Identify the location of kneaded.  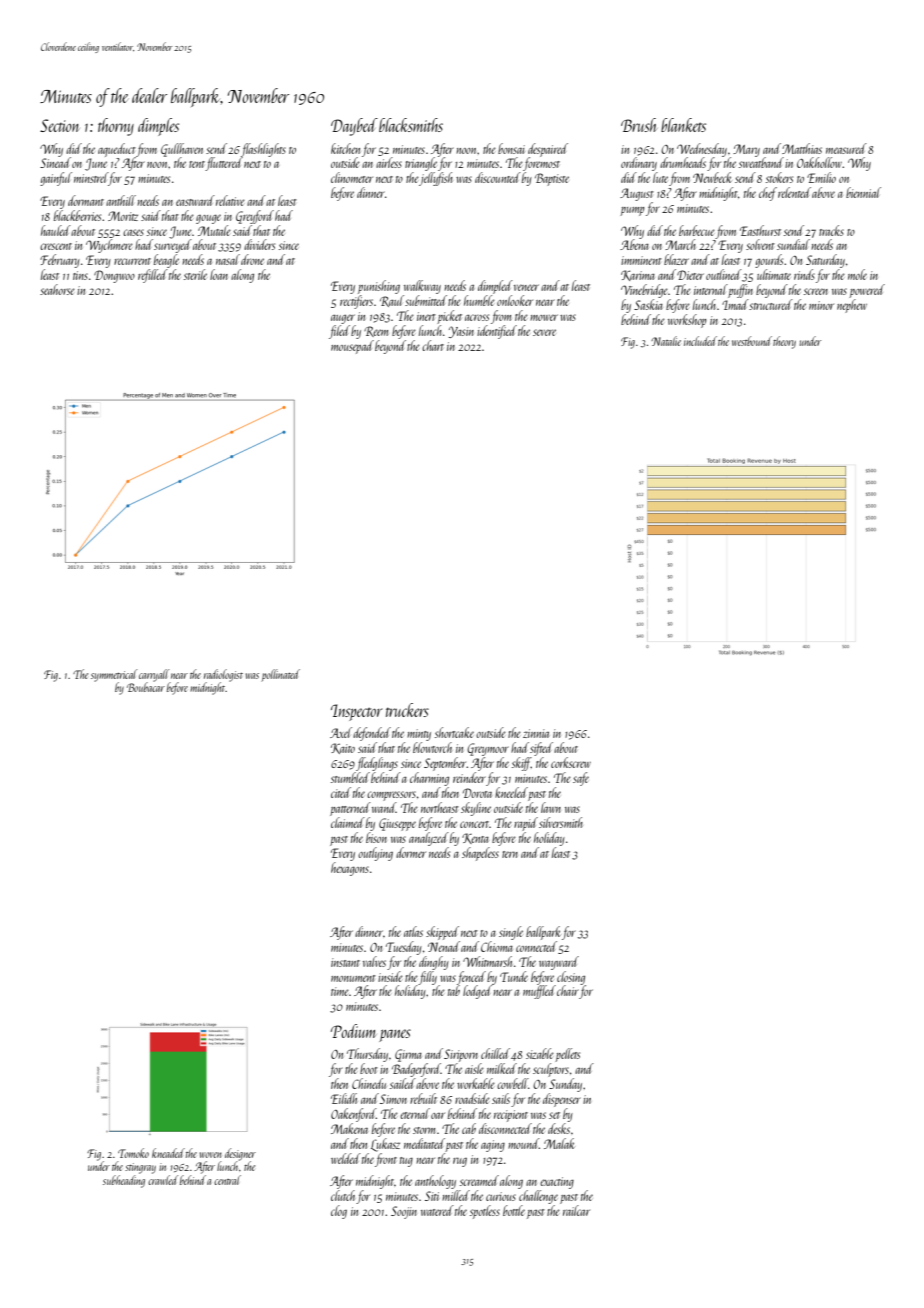
(168, 1153).
